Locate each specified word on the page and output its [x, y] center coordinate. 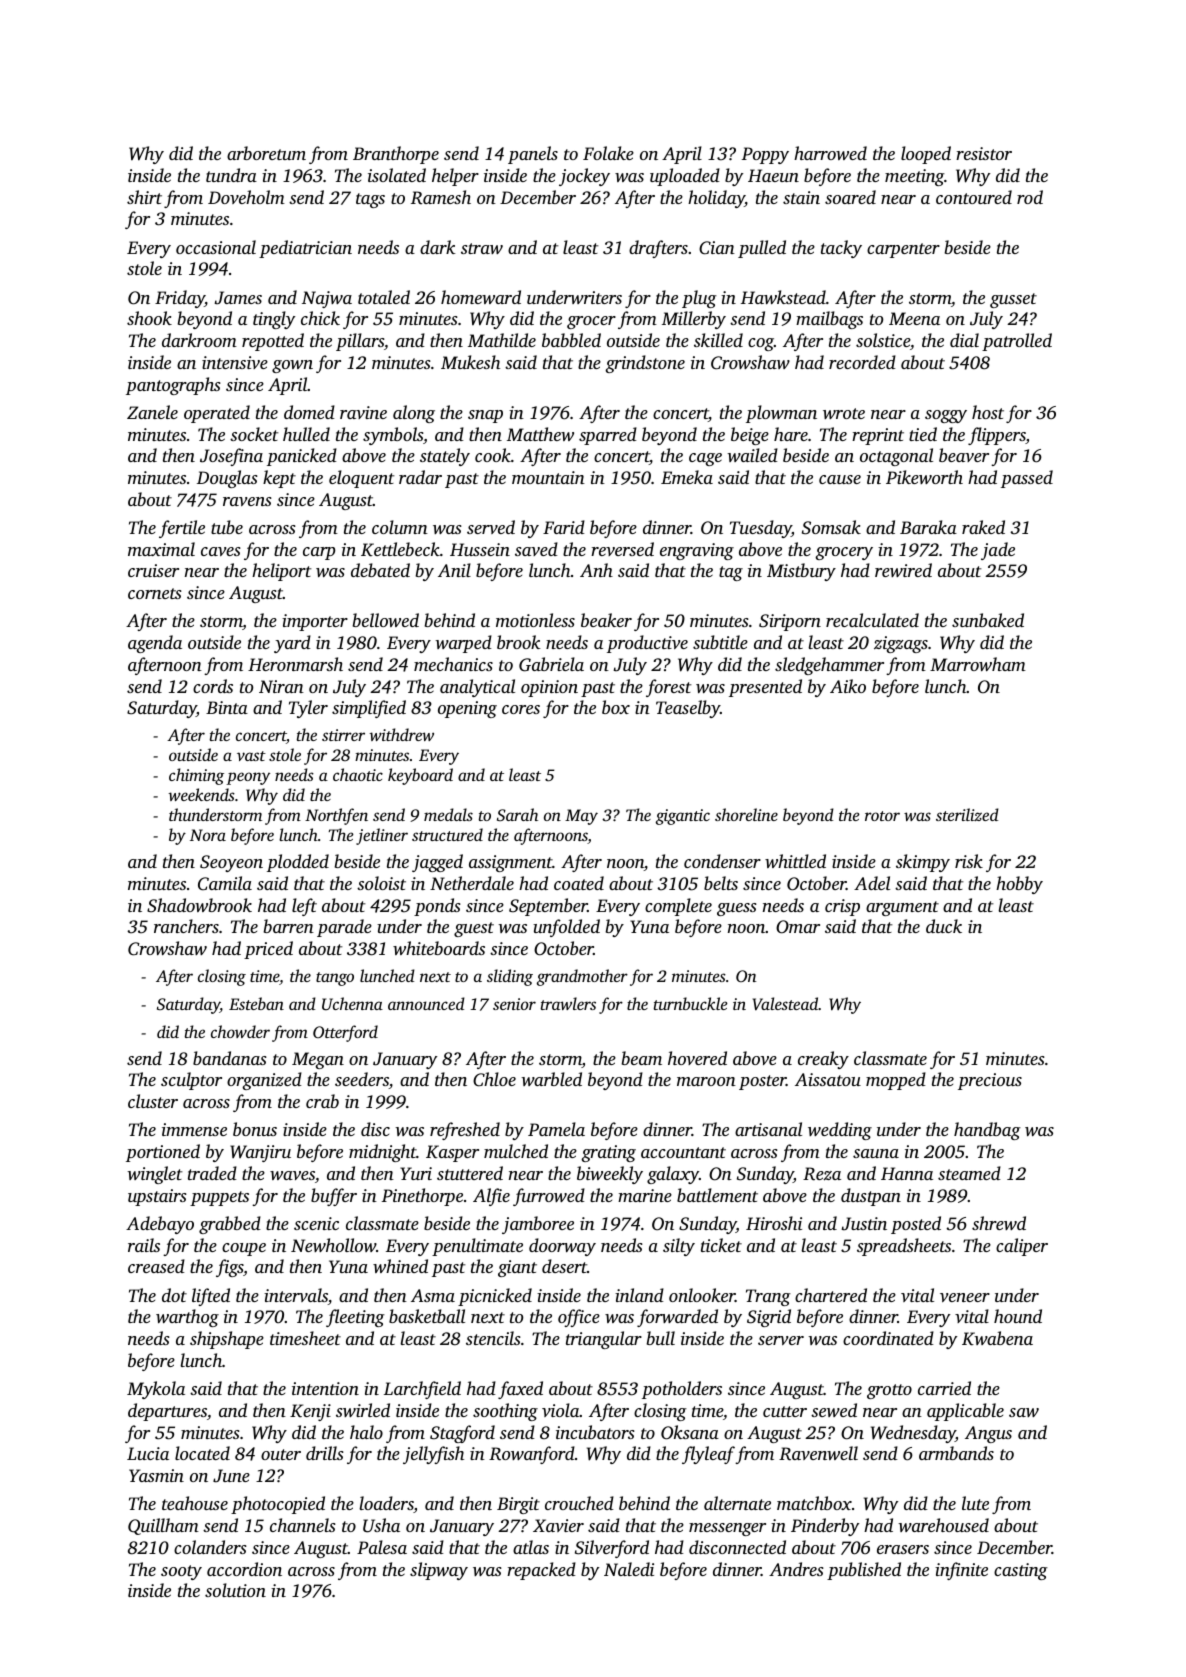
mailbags [829, 320]
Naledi [629, 1569]
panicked [302, 457]
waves [292, 1175]
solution [235, 1590]
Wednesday [913, 1434]
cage [705, 459]
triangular [604, 1340]
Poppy [765, 155]
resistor [984, 153]
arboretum [266, 153]
